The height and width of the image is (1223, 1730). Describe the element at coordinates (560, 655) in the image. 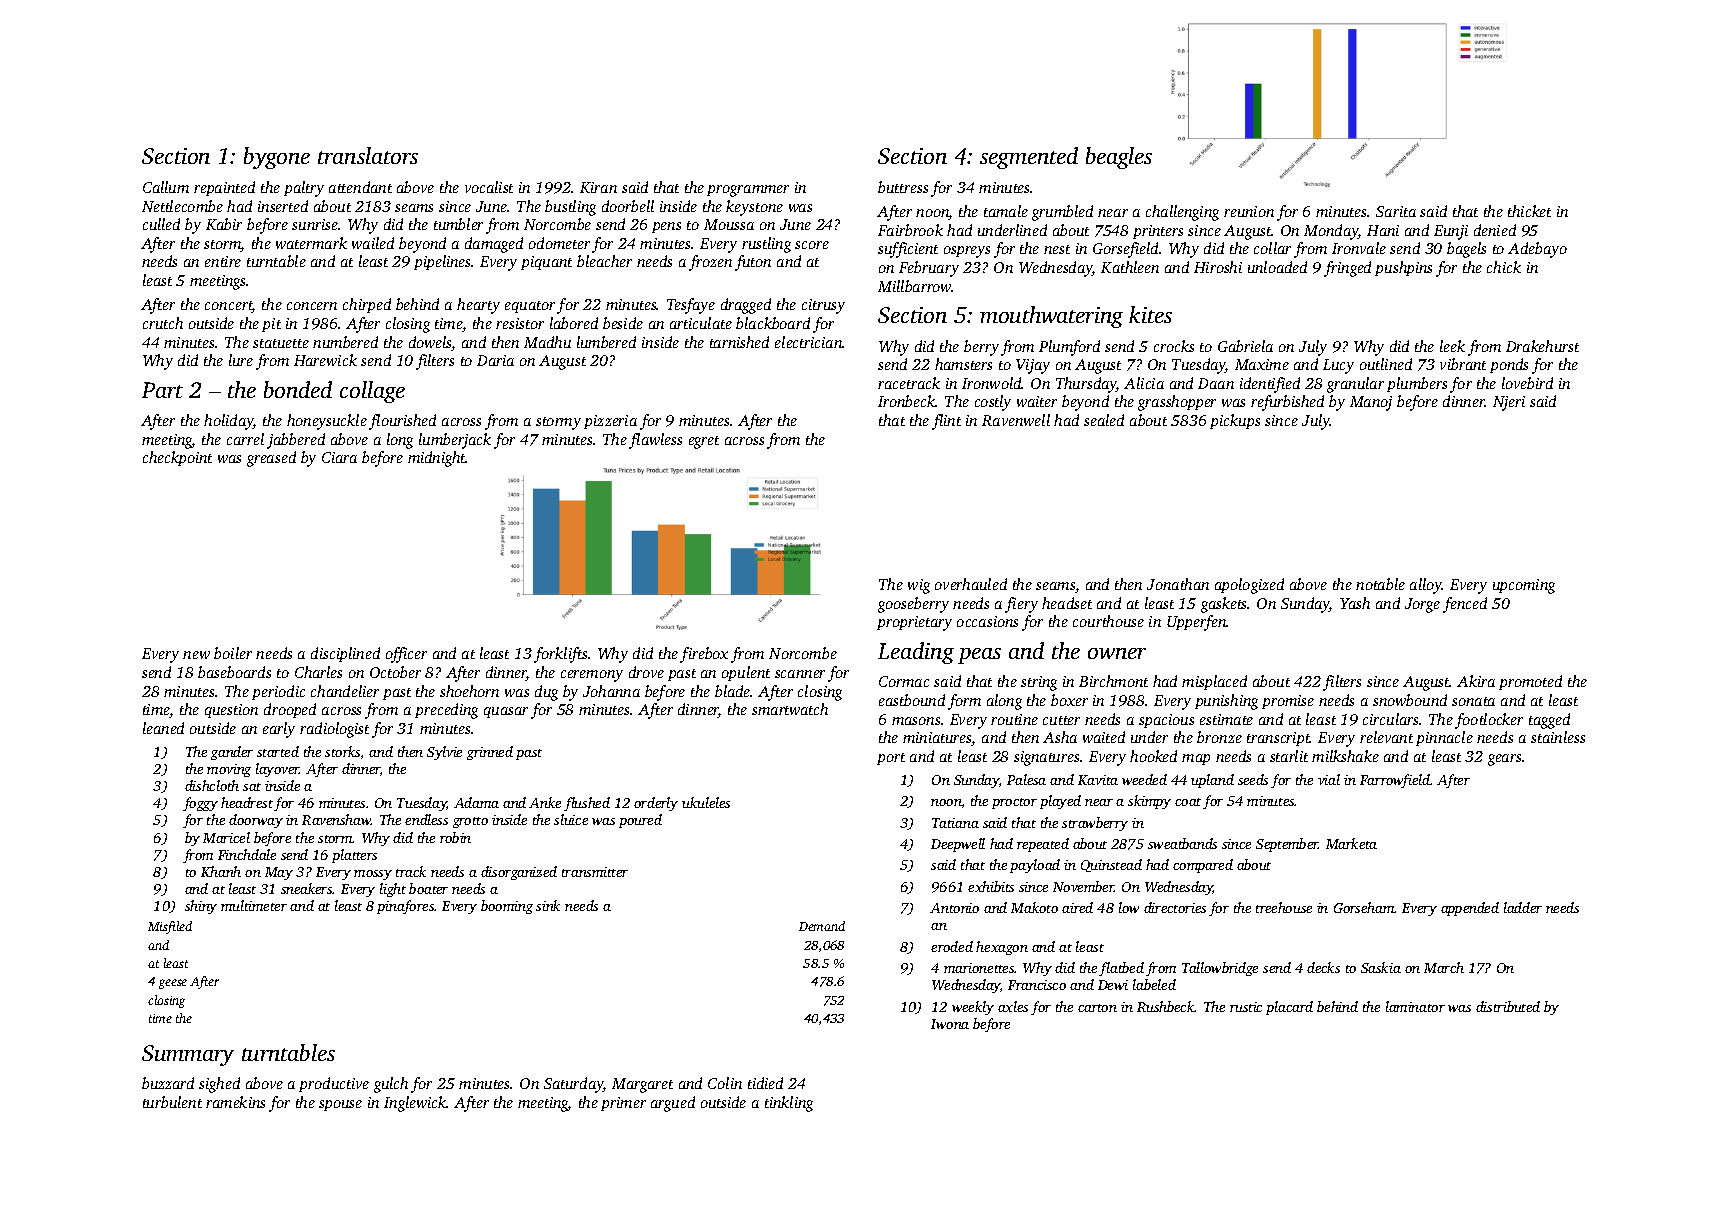

I see `forklifts` at that location.
